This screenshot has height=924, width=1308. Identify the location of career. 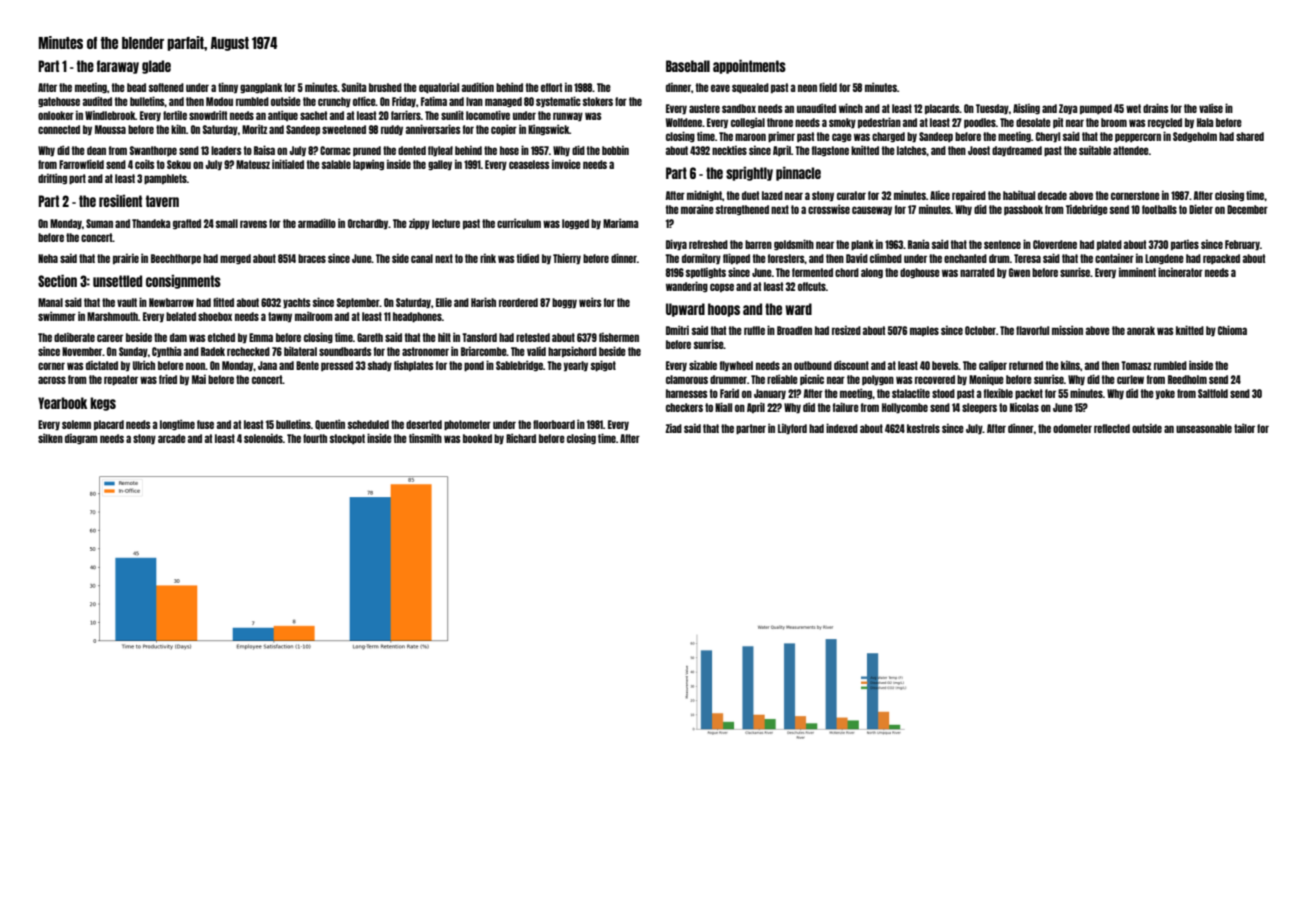
(110, 338).
